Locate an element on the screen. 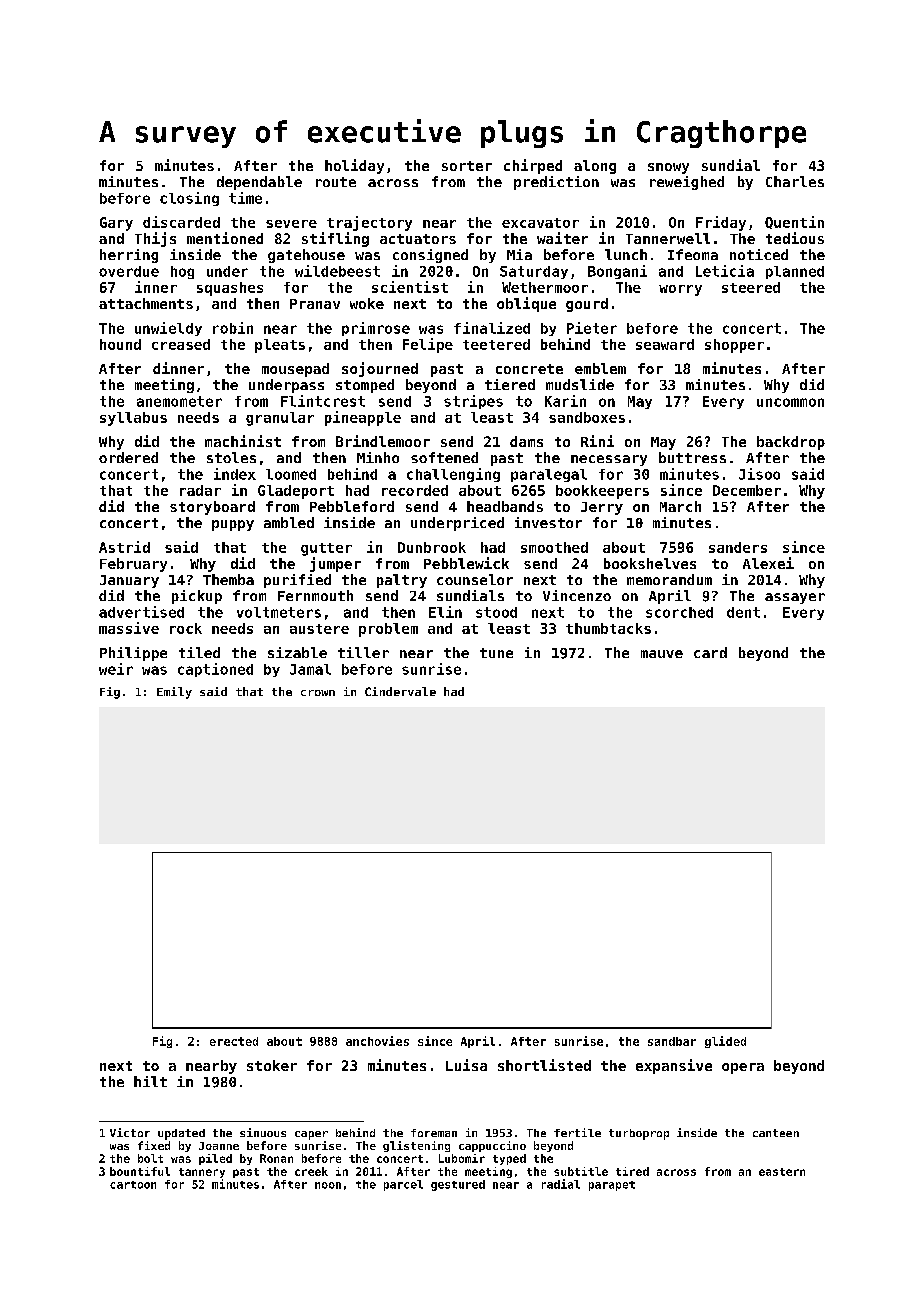  cartoon is located at coordinates (133, 1185).
